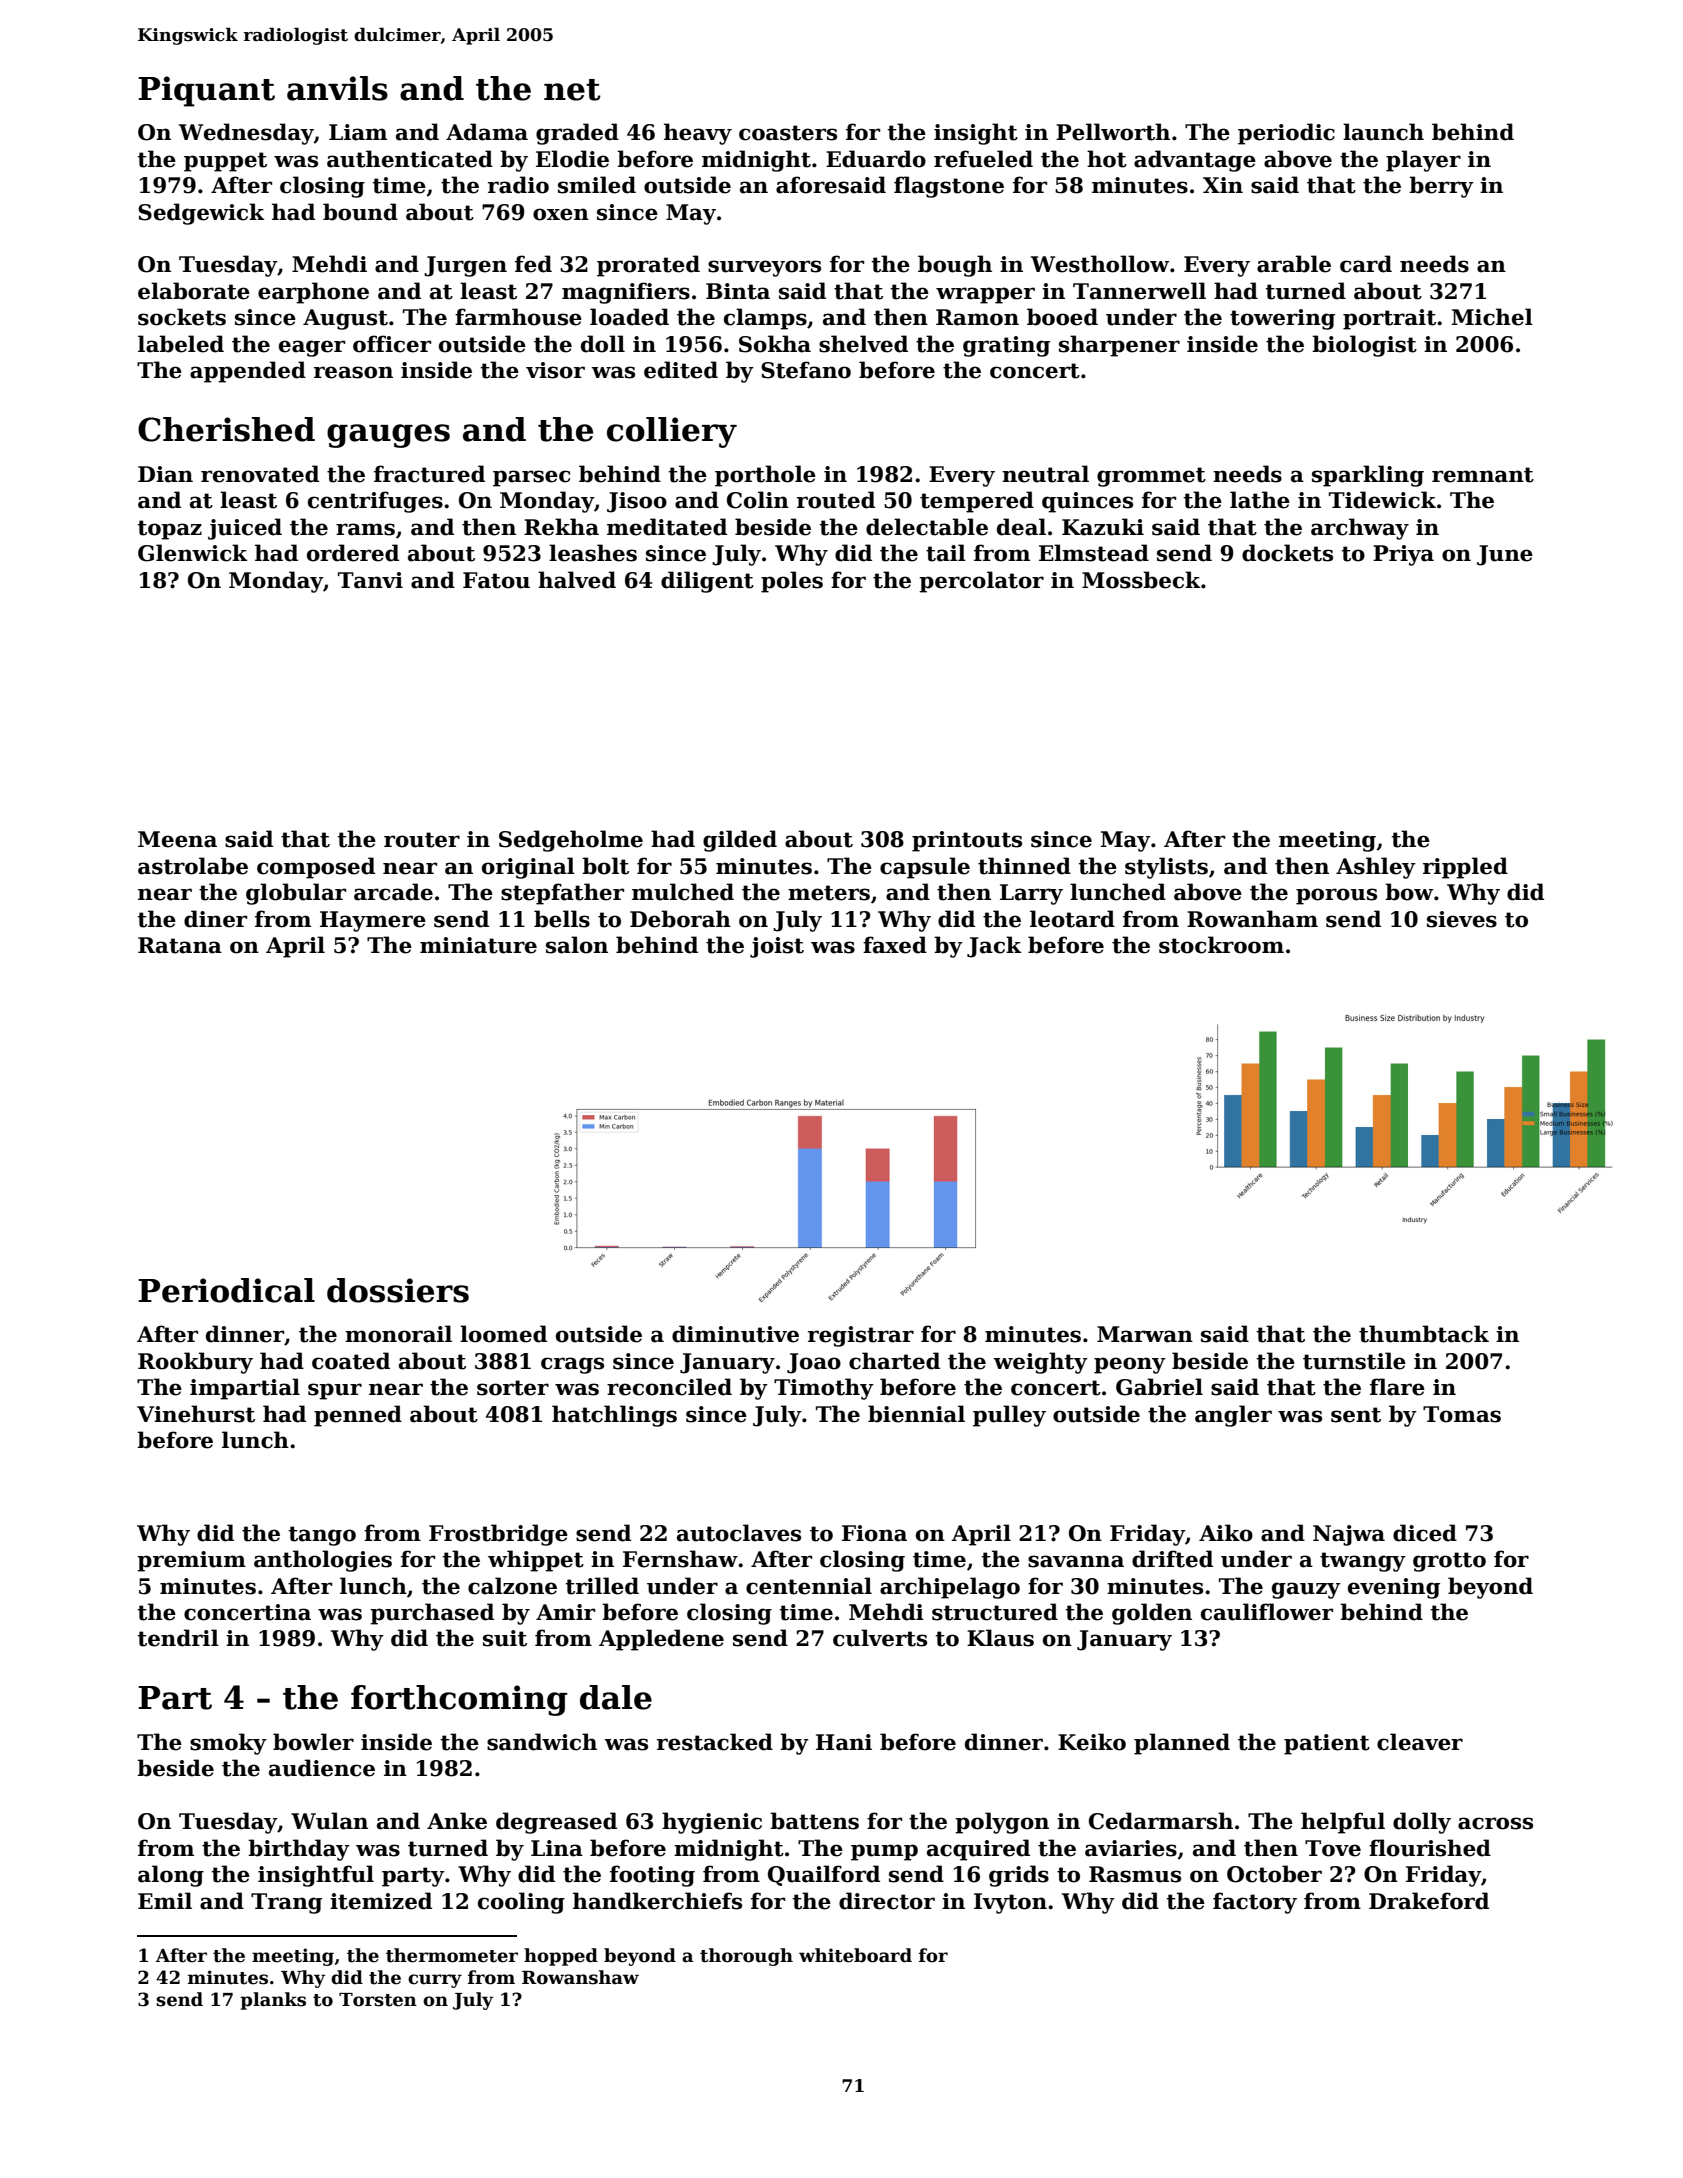 The image size is (1683, 2178). Describe the element at coordinates (1424, 1334) in the page. I see `thumbtack` at that location.
